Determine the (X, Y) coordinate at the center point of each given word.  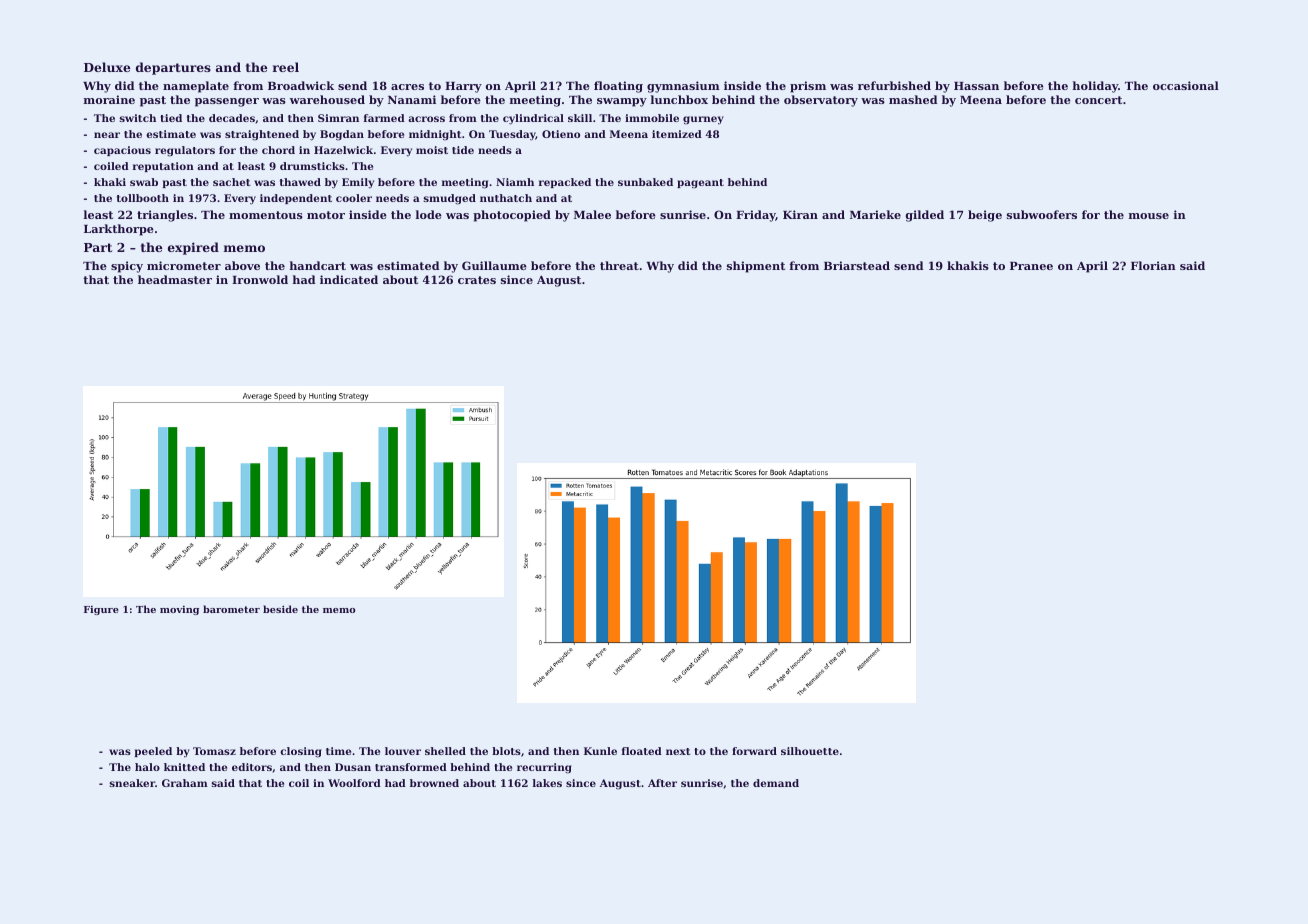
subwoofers (1042, 214)
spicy (127, 267)
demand (776, 783)
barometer (231, 609)
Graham (185, 783)
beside (280, 609)
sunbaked (645, 182)
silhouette (810, 751)
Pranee (1031, 266)
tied (171, 118)
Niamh (515, 182)
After (662, 783)
